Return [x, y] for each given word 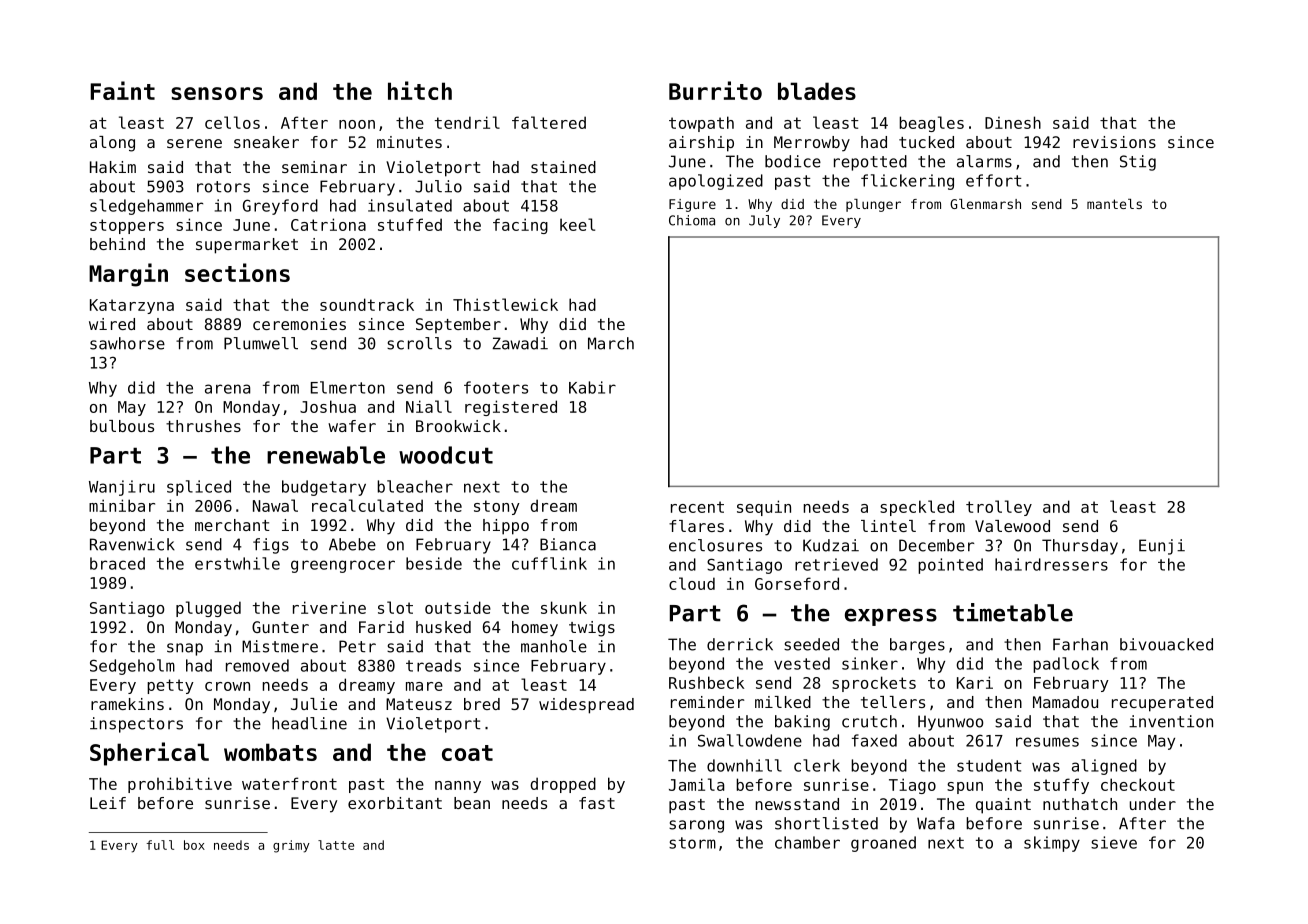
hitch [420, 90]
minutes [409, 142]
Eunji [1162, 547]
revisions [1114, 142]
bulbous [122, 426]
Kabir [592, 387]
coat [467, 753]
